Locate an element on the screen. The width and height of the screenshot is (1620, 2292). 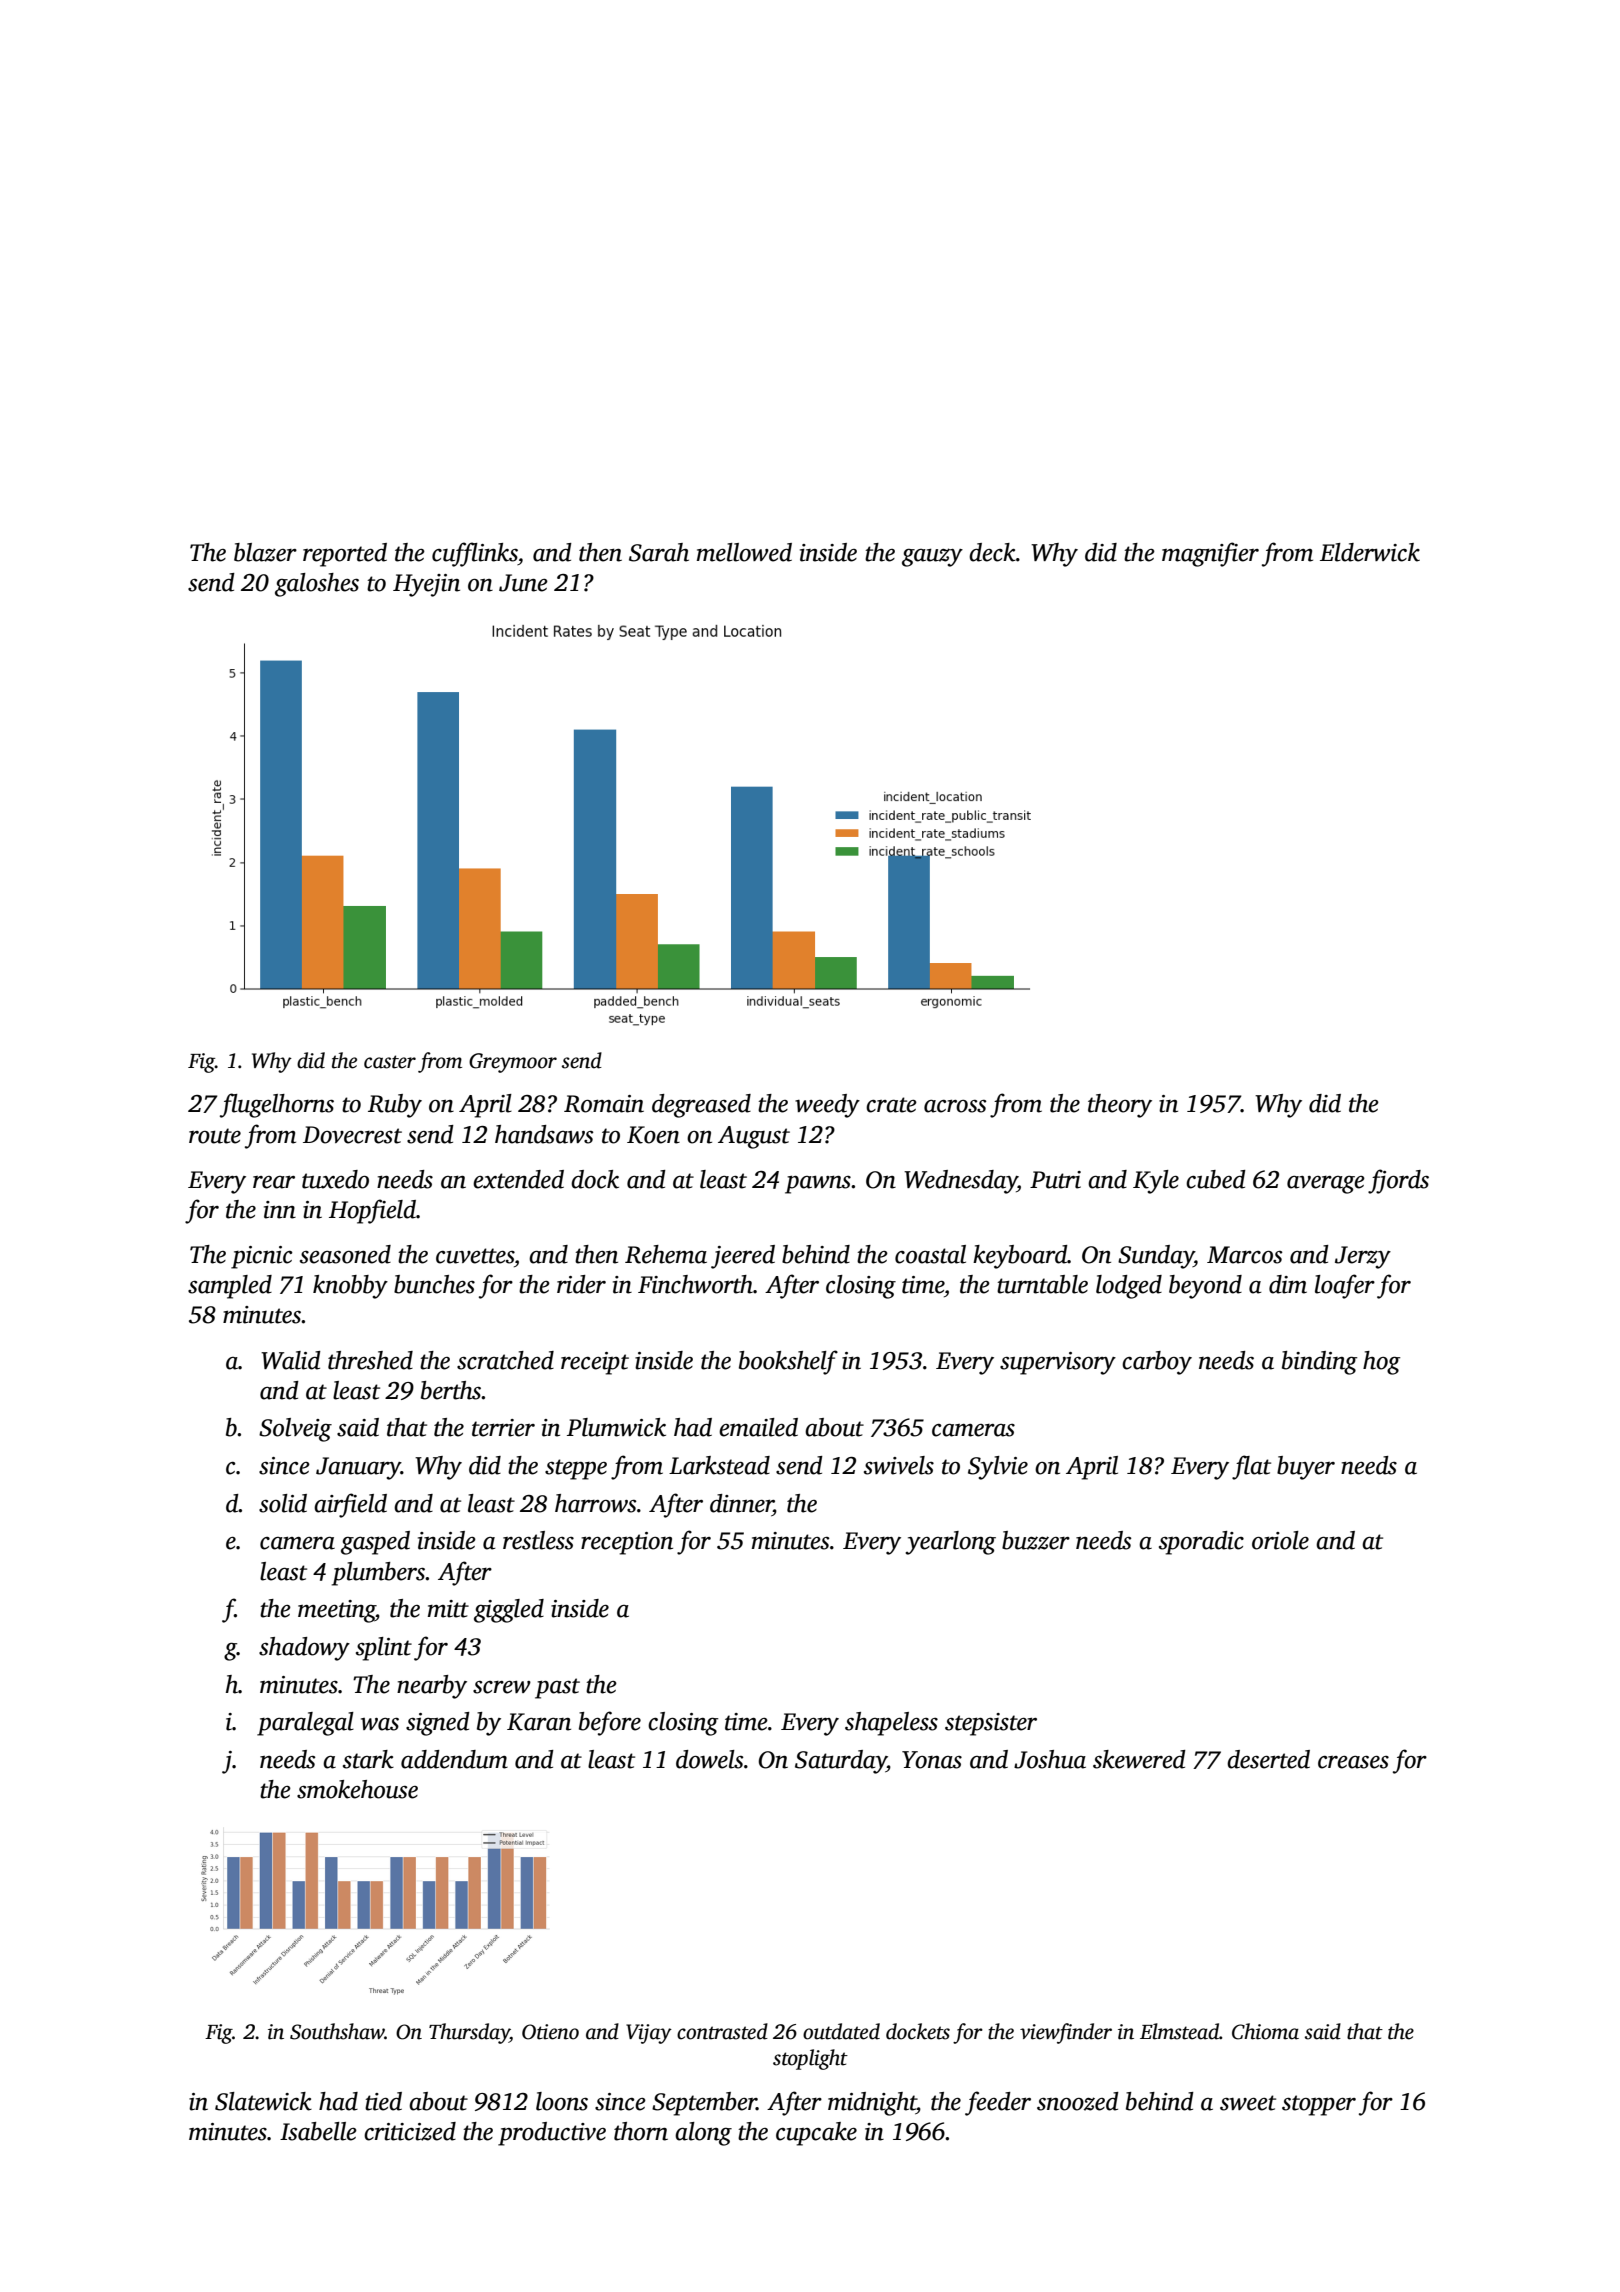
criticized is located at coordinates (410, 2131).
